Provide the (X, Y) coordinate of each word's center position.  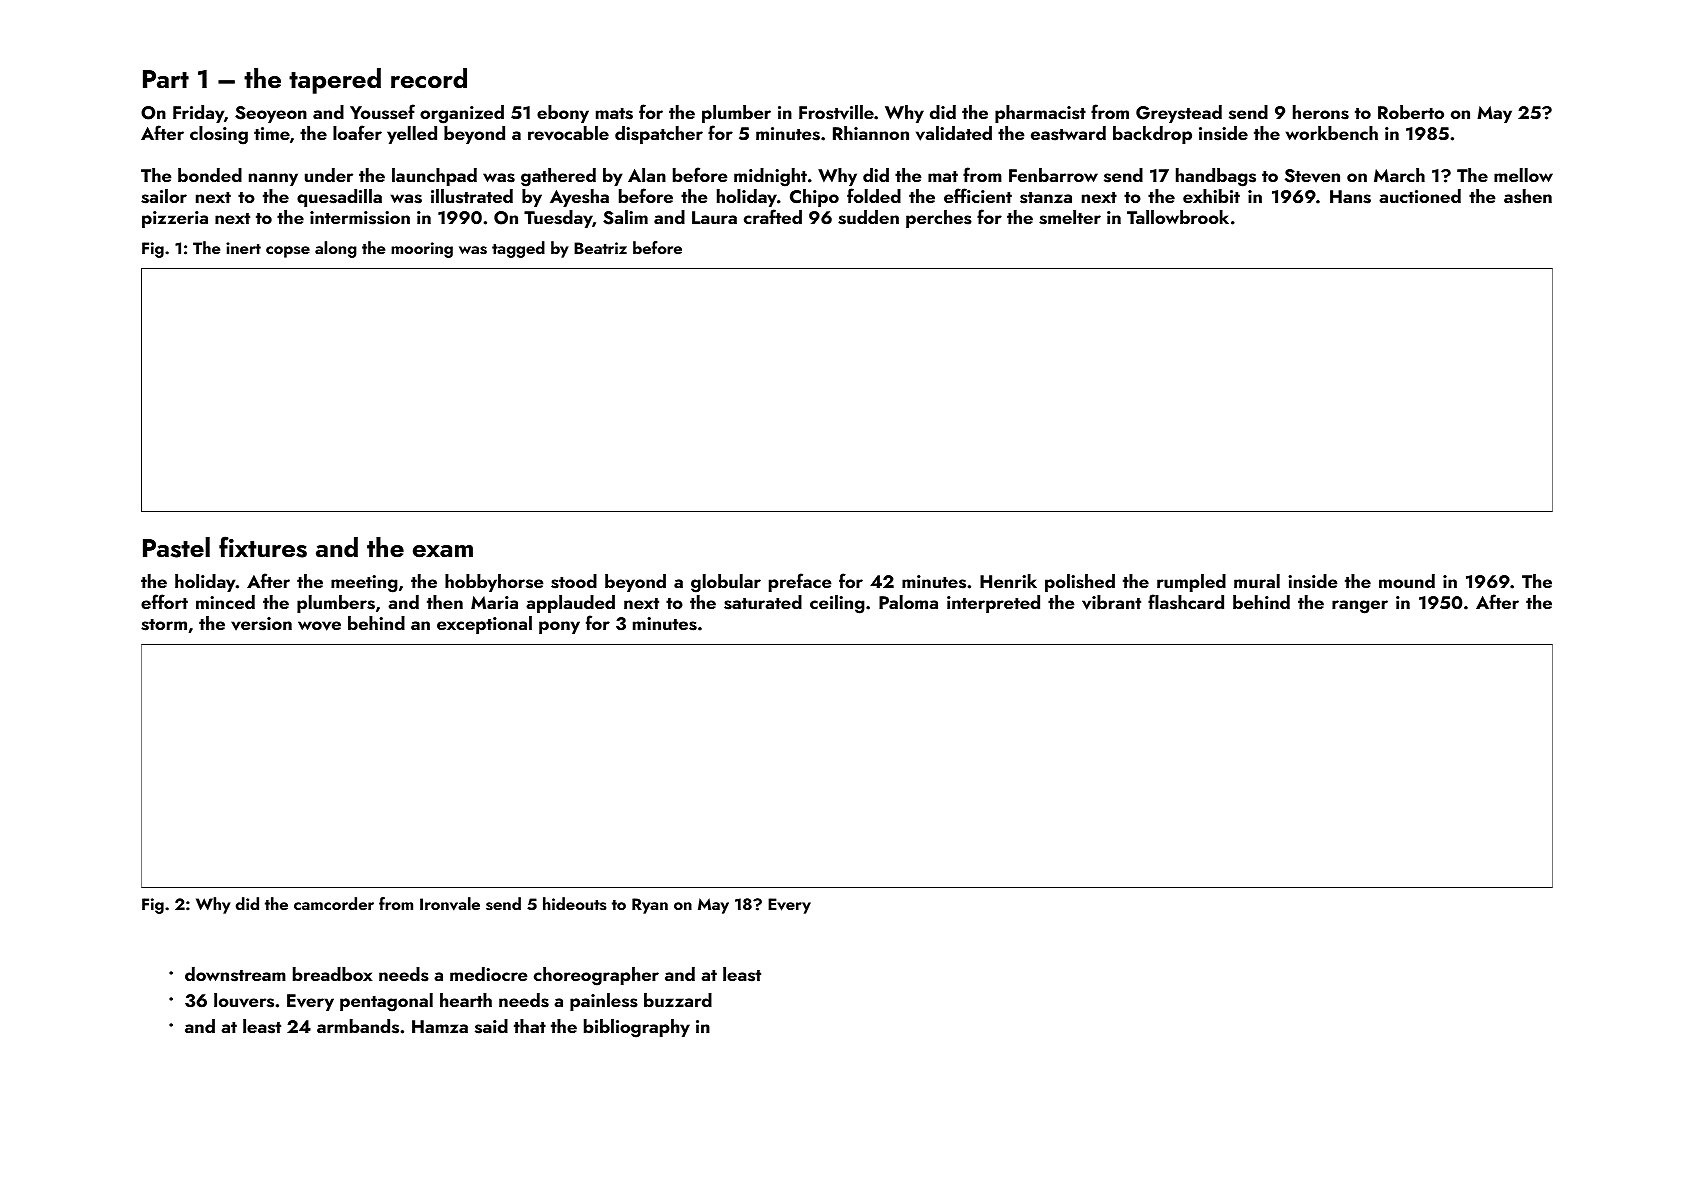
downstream (235, 974)
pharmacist (1040, 114)
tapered (335, 81)
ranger (1360, 607)
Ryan (650, 906)
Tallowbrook (1178, 217)
